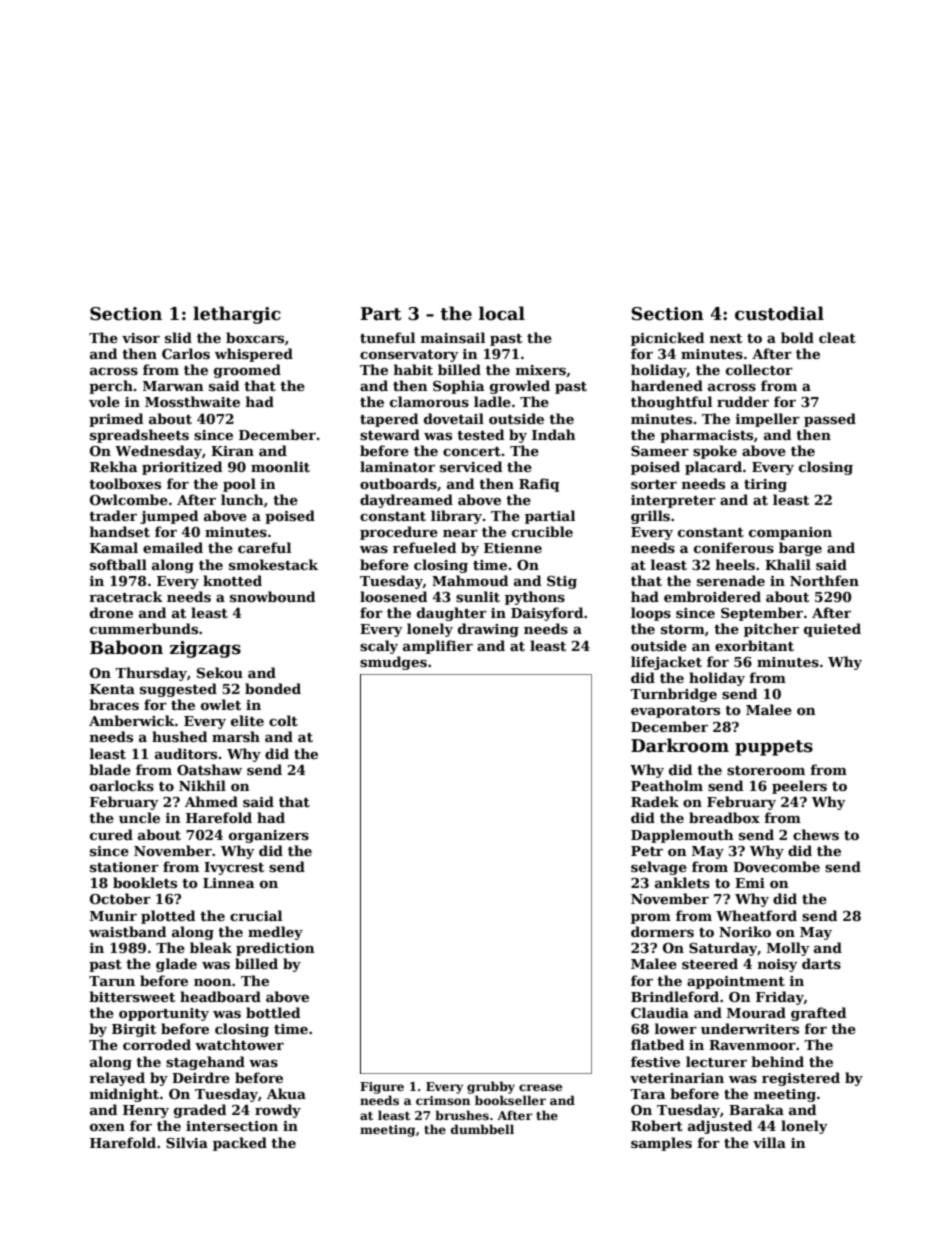 This image has height=1233, width=952. What do you see at coordinates (547, 614) in the image?
I see `Daisyford` at bounding box center [547, 614].
